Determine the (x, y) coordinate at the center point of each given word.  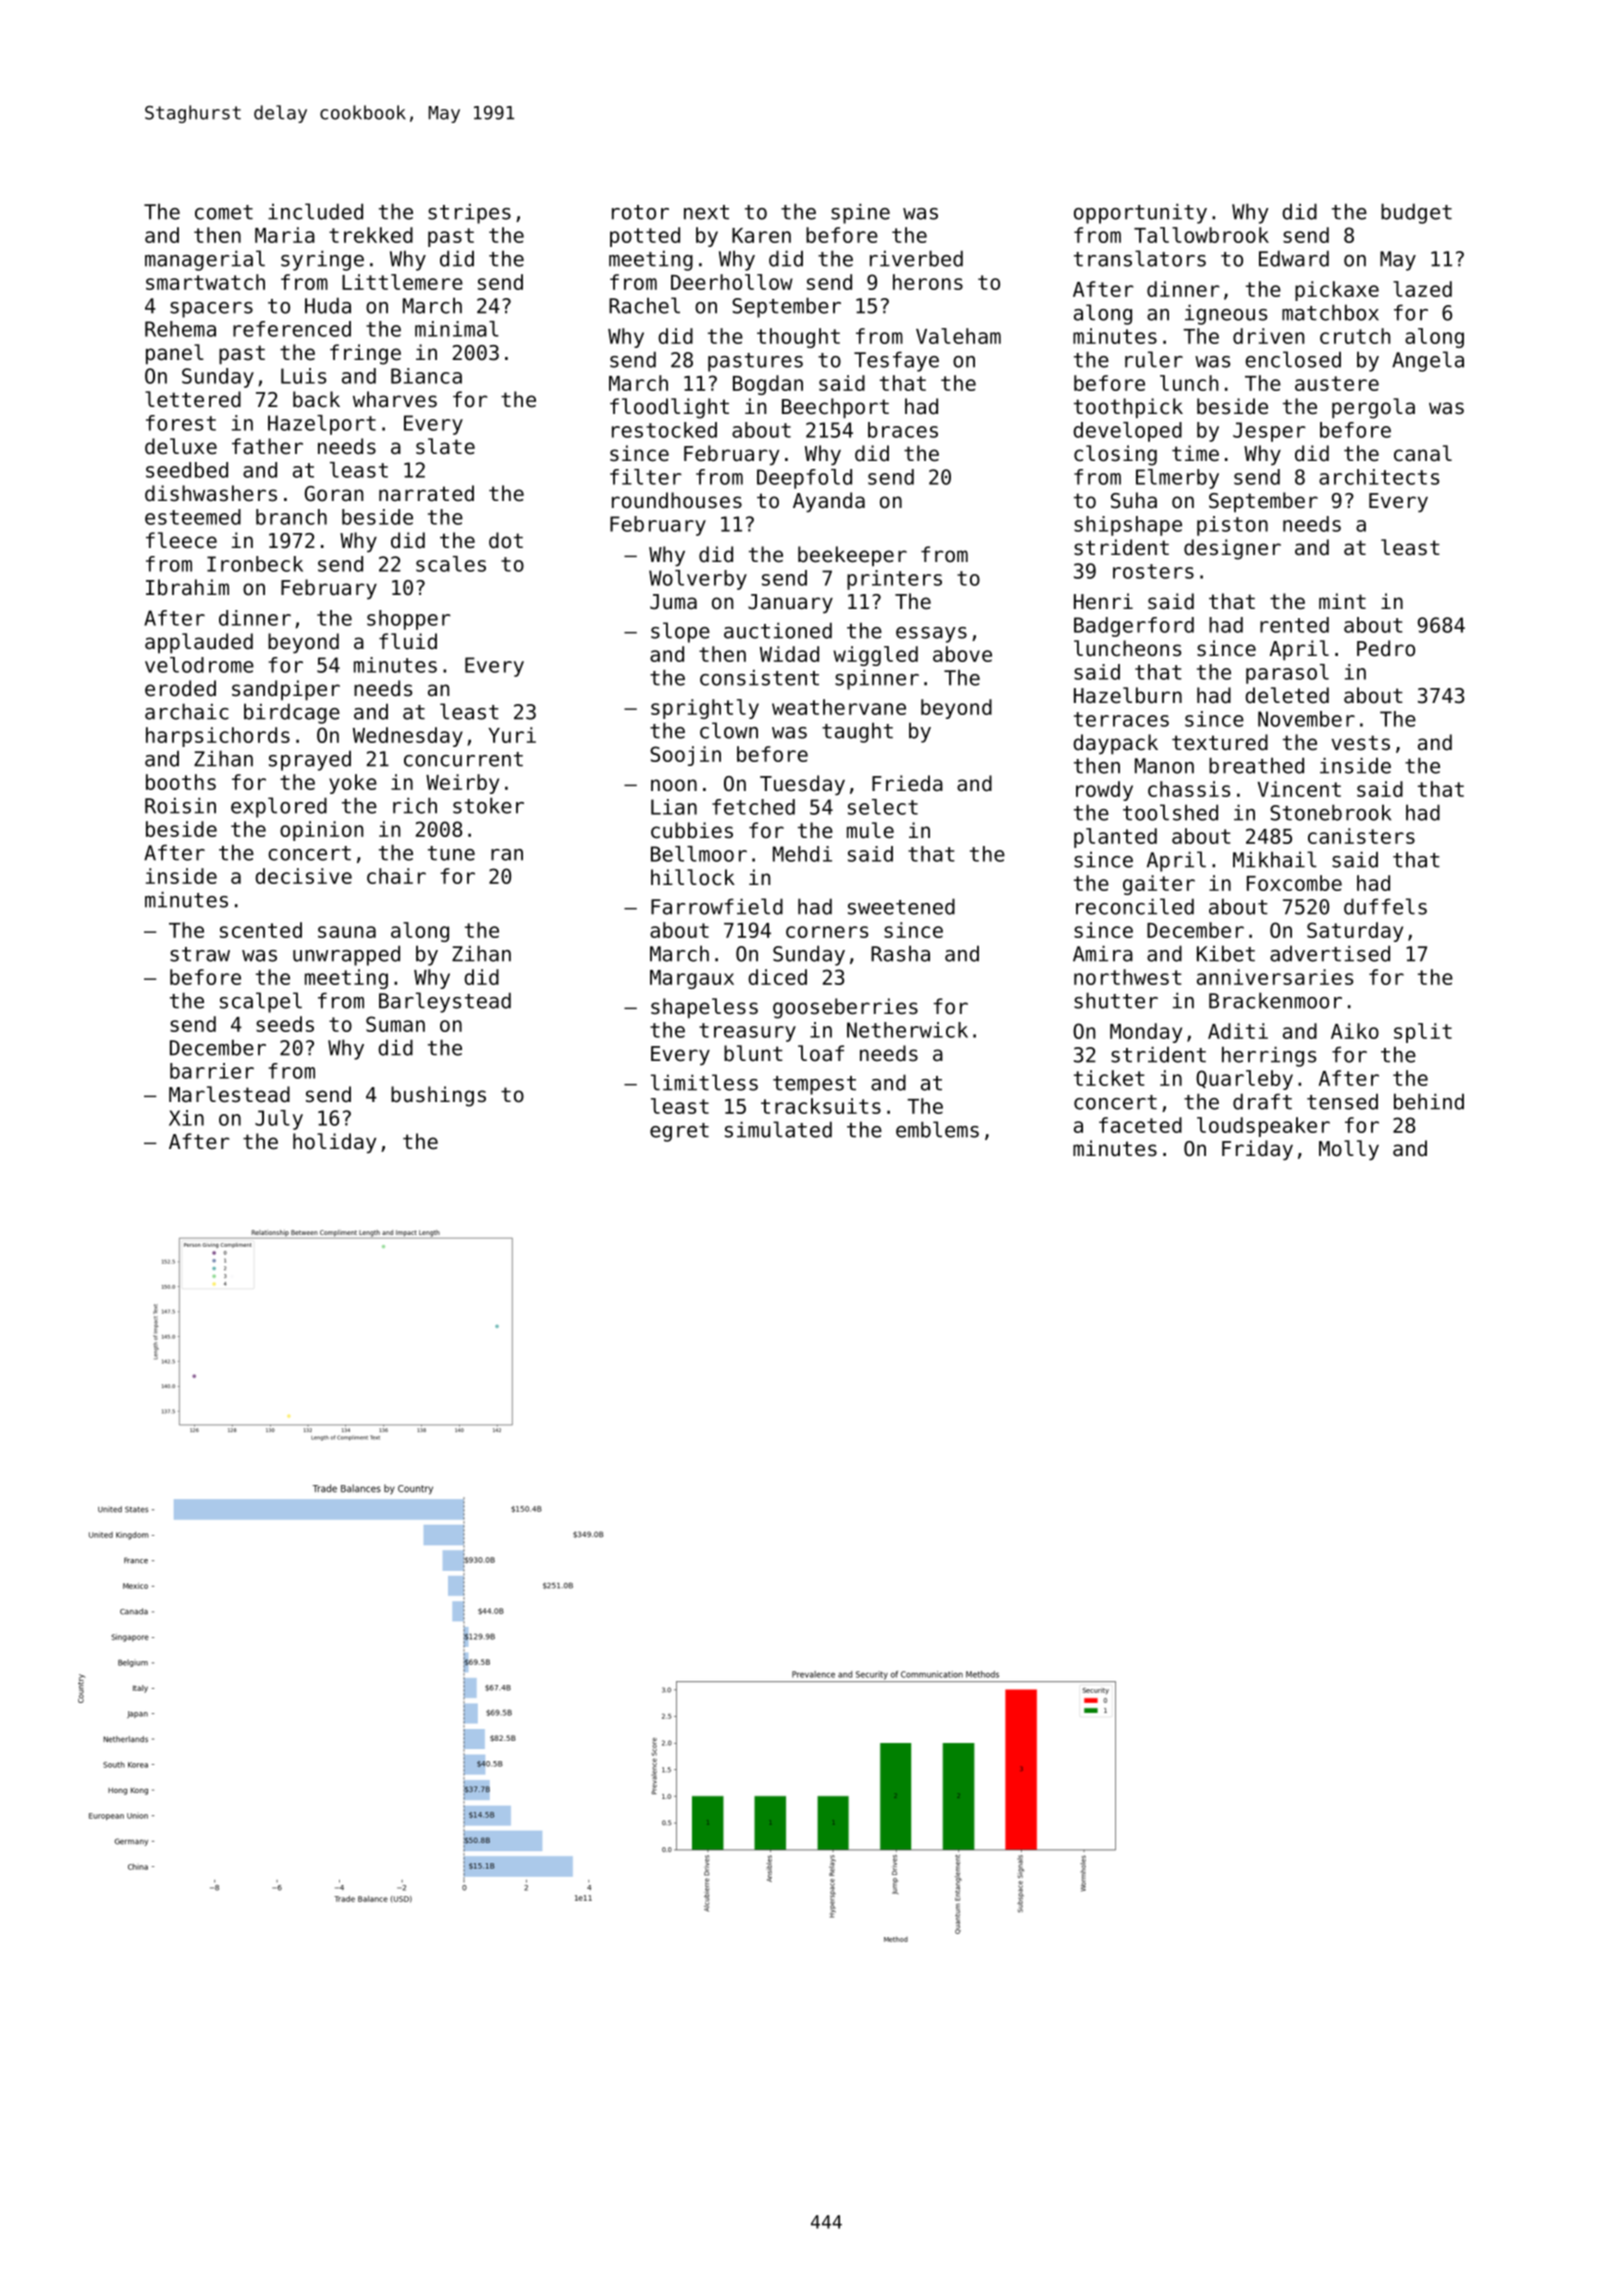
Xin (186, 1118)
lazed (1422, 289)
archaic (187, 711)
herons (928, 282)
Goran (334, 494)
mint (1342, 601)
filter (646, 477)
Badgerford (1134, 627)
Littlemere (402, 282)
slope (680, 632)
